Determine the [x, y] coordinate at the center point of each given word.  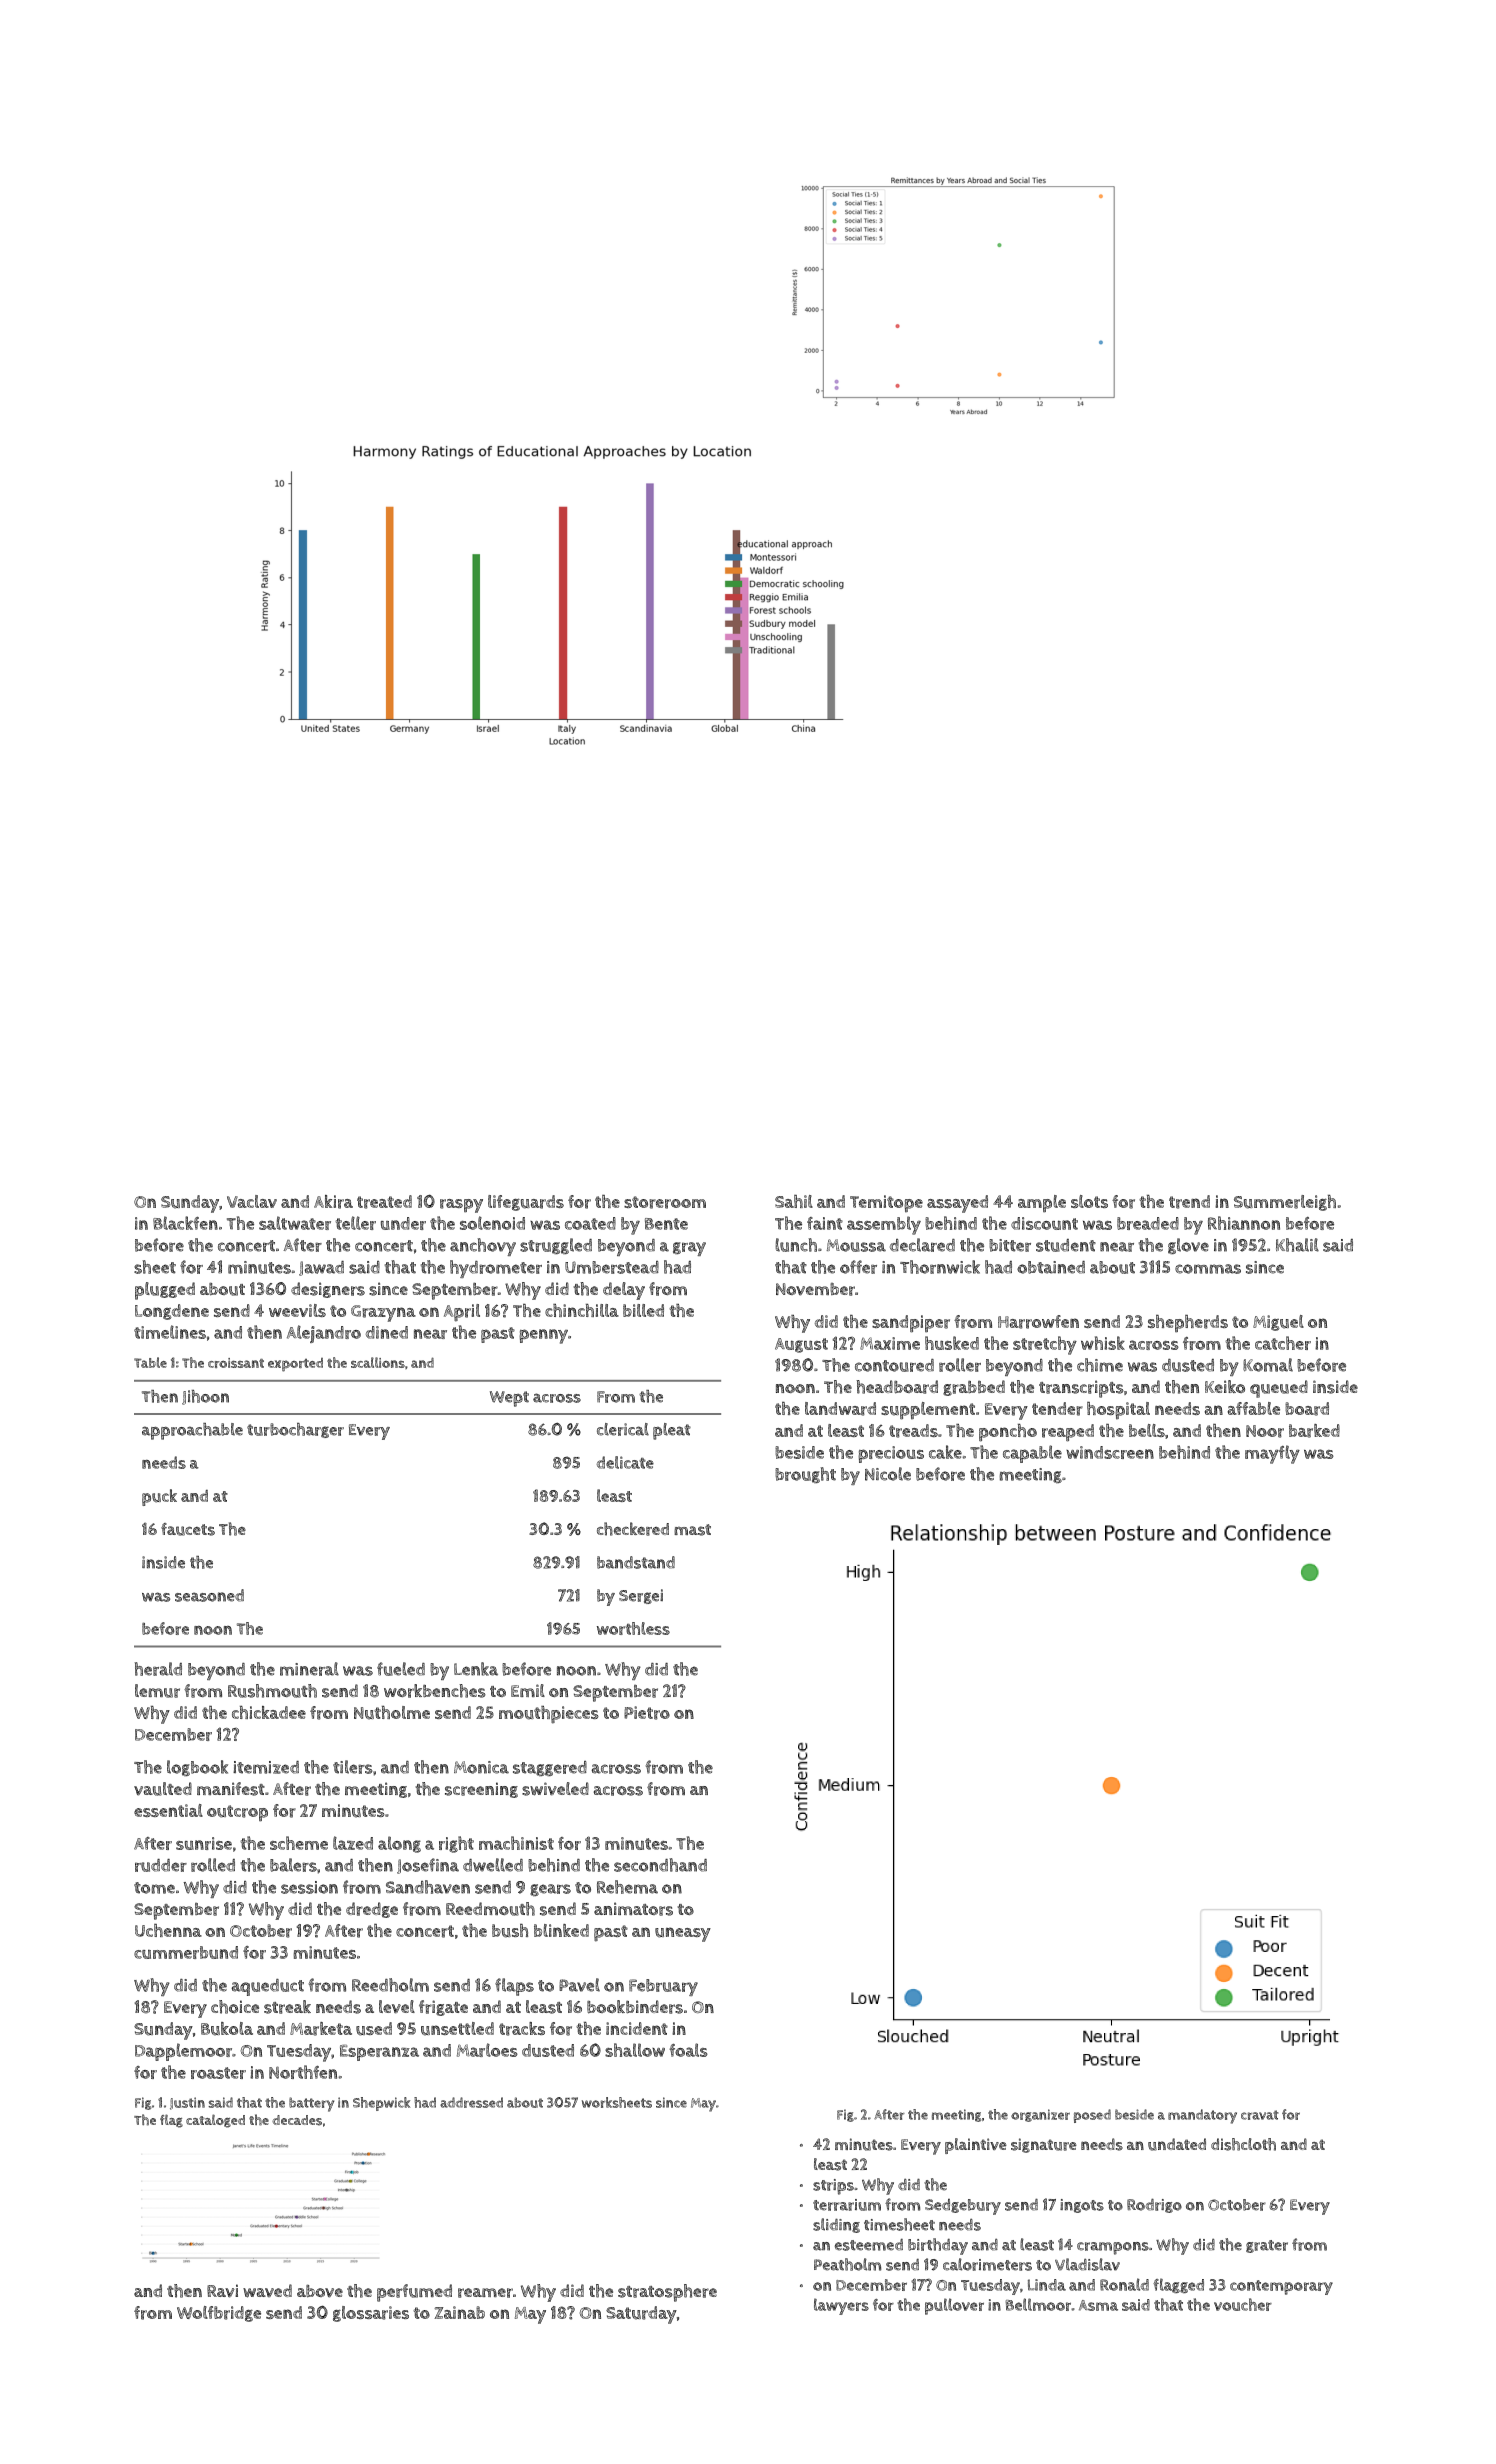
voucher [1243, 2304]
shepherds [1188, 1323]
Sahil [794, 1201]
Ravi [222, 2291]
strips [833, 2187]
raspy [461, 1206]
